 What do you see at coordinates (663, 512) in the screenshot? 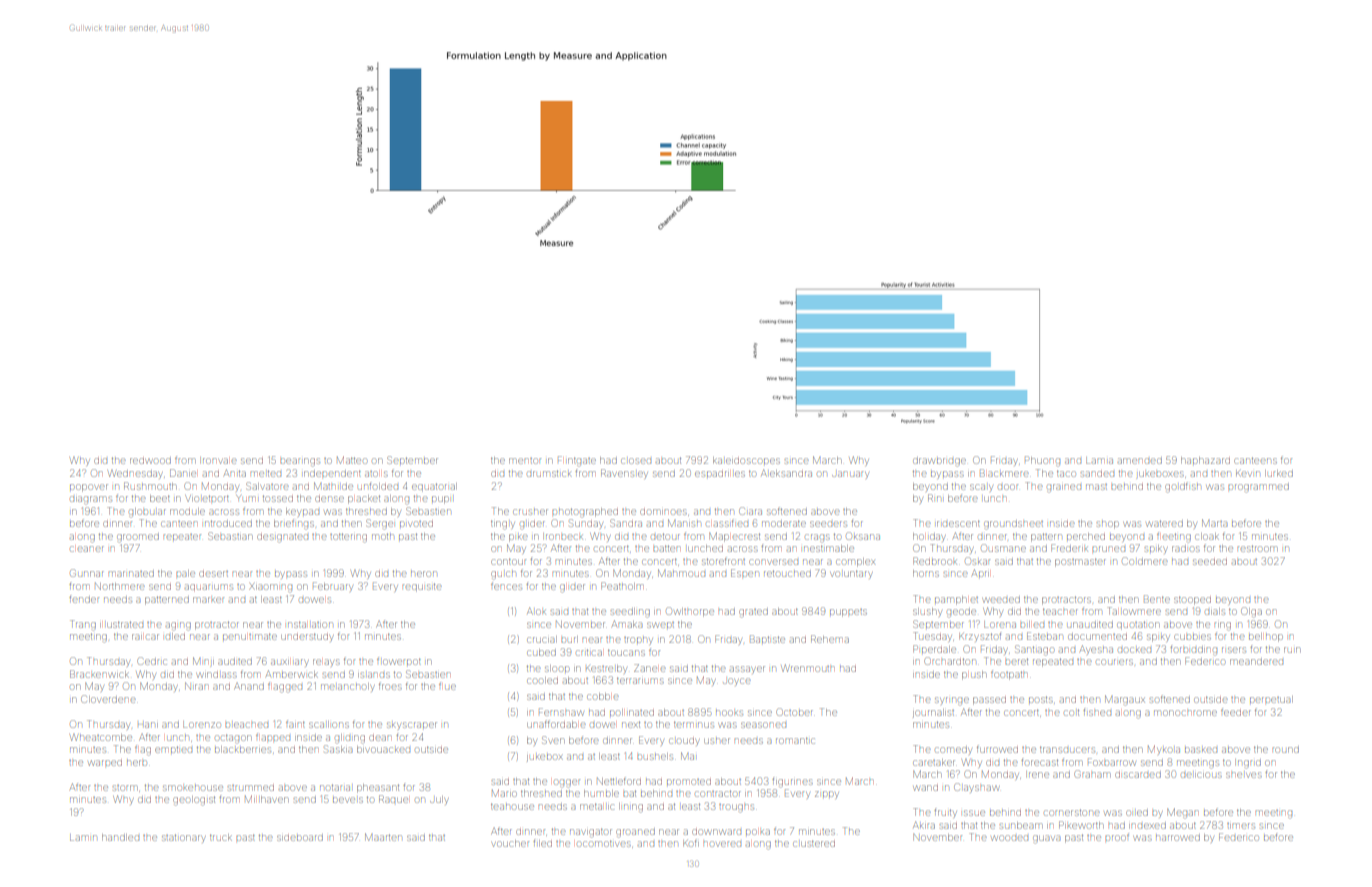
I see `dominoes` at bounding box center [663, 512].
